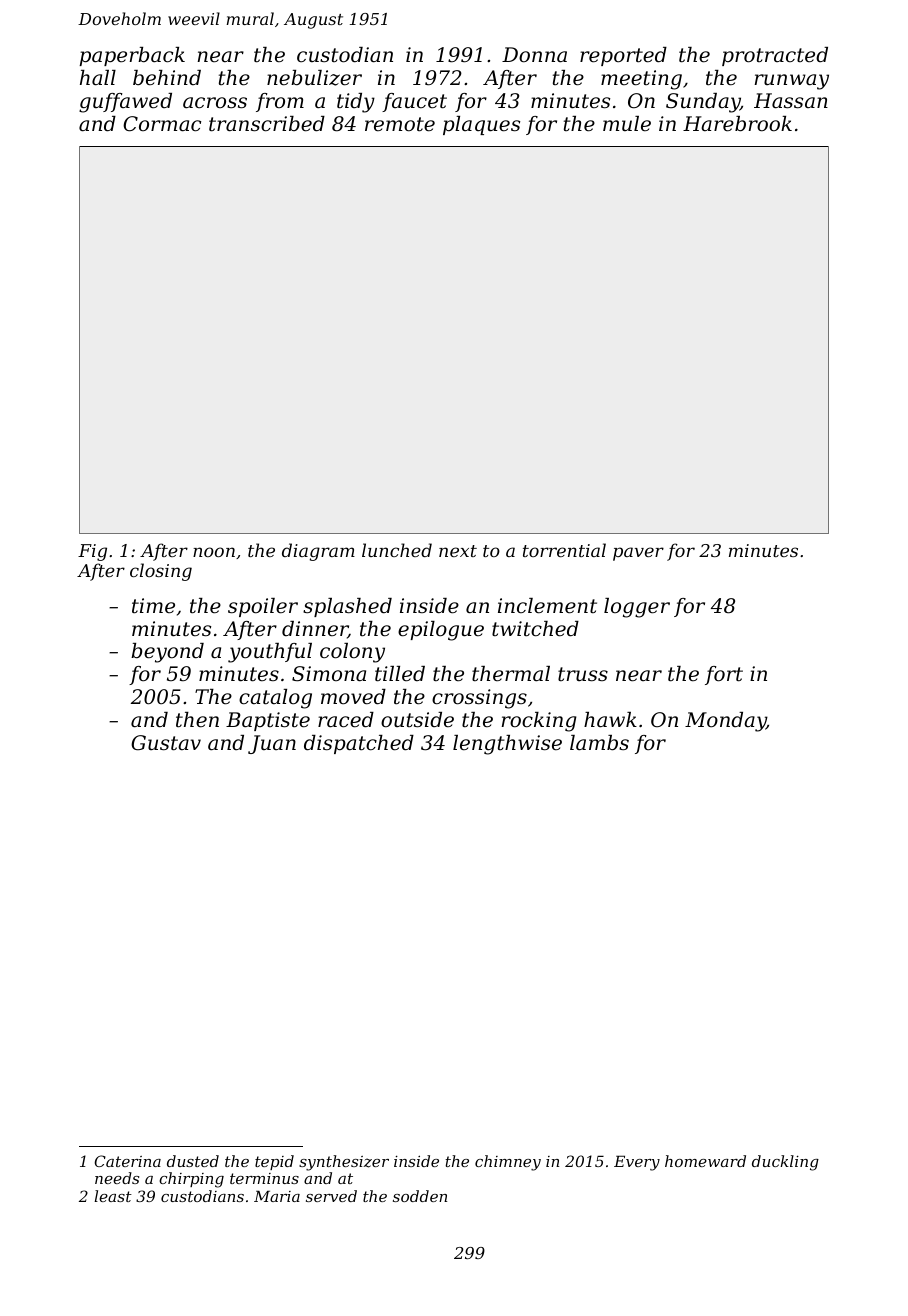 The width and height of the screenshot is (908, 1316). I want to click on paver, so click(638, 554).
